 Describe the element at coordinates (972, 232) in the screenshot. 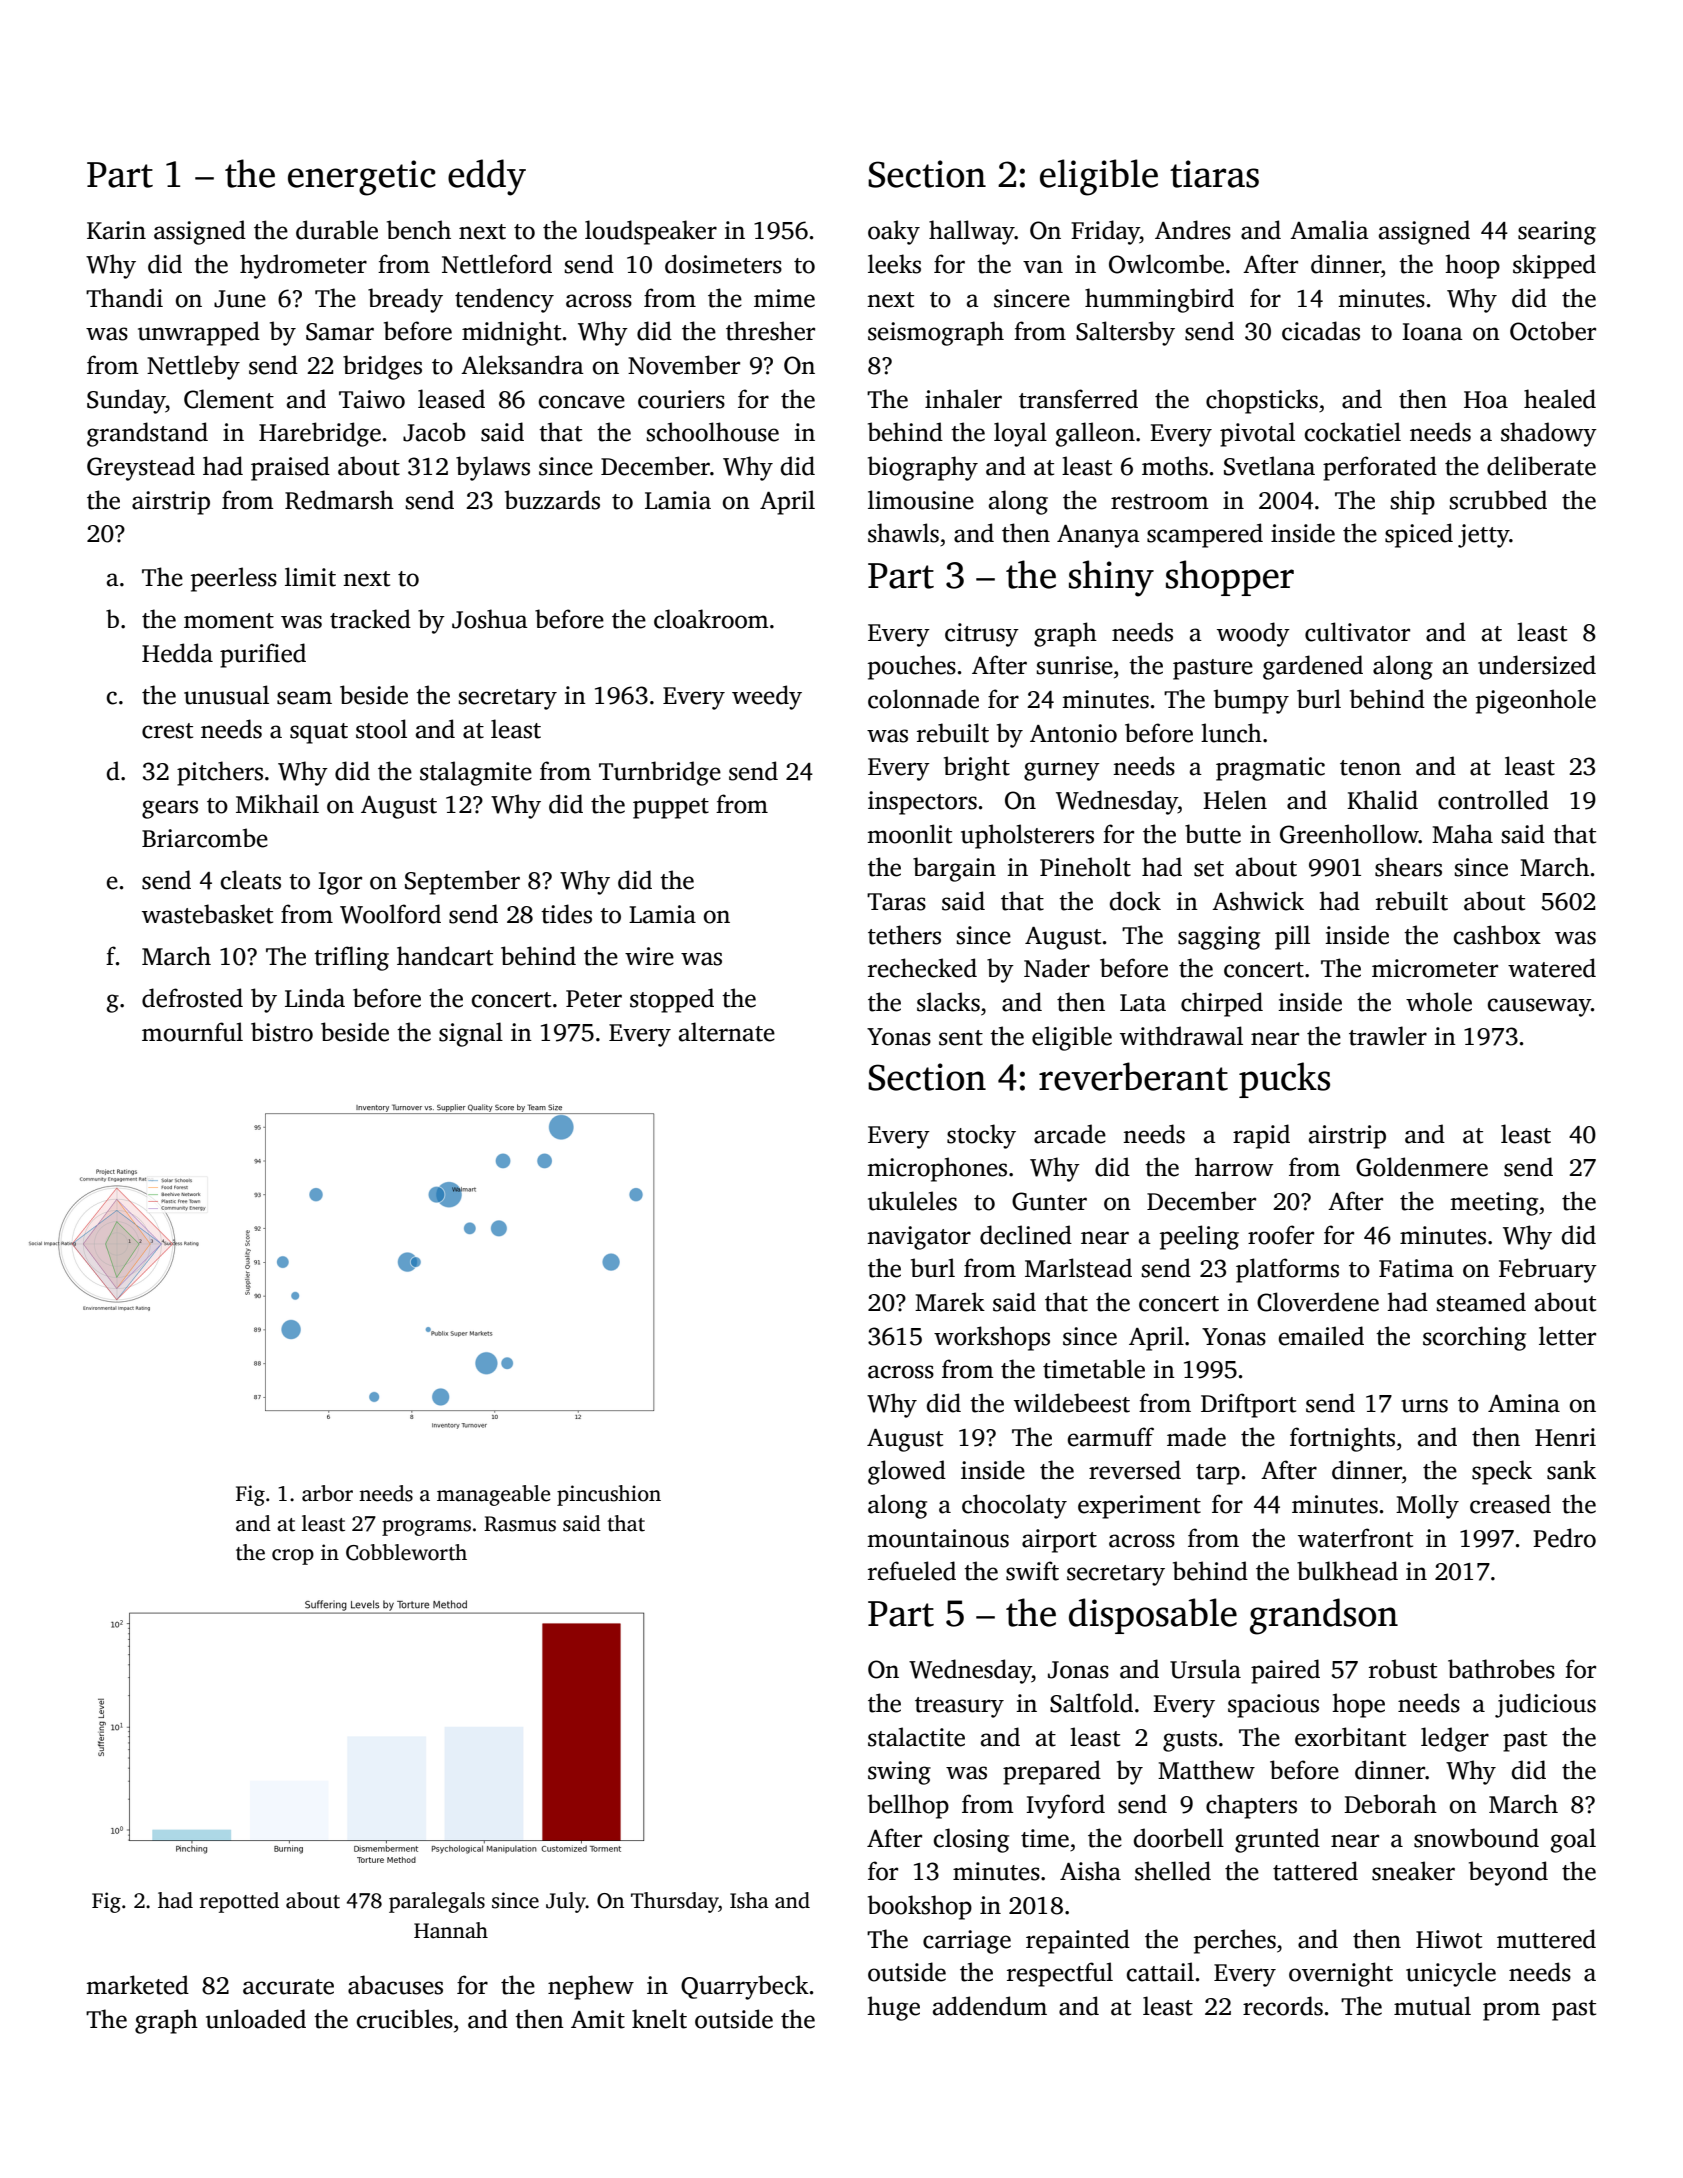

I see `hallway` at that location.
